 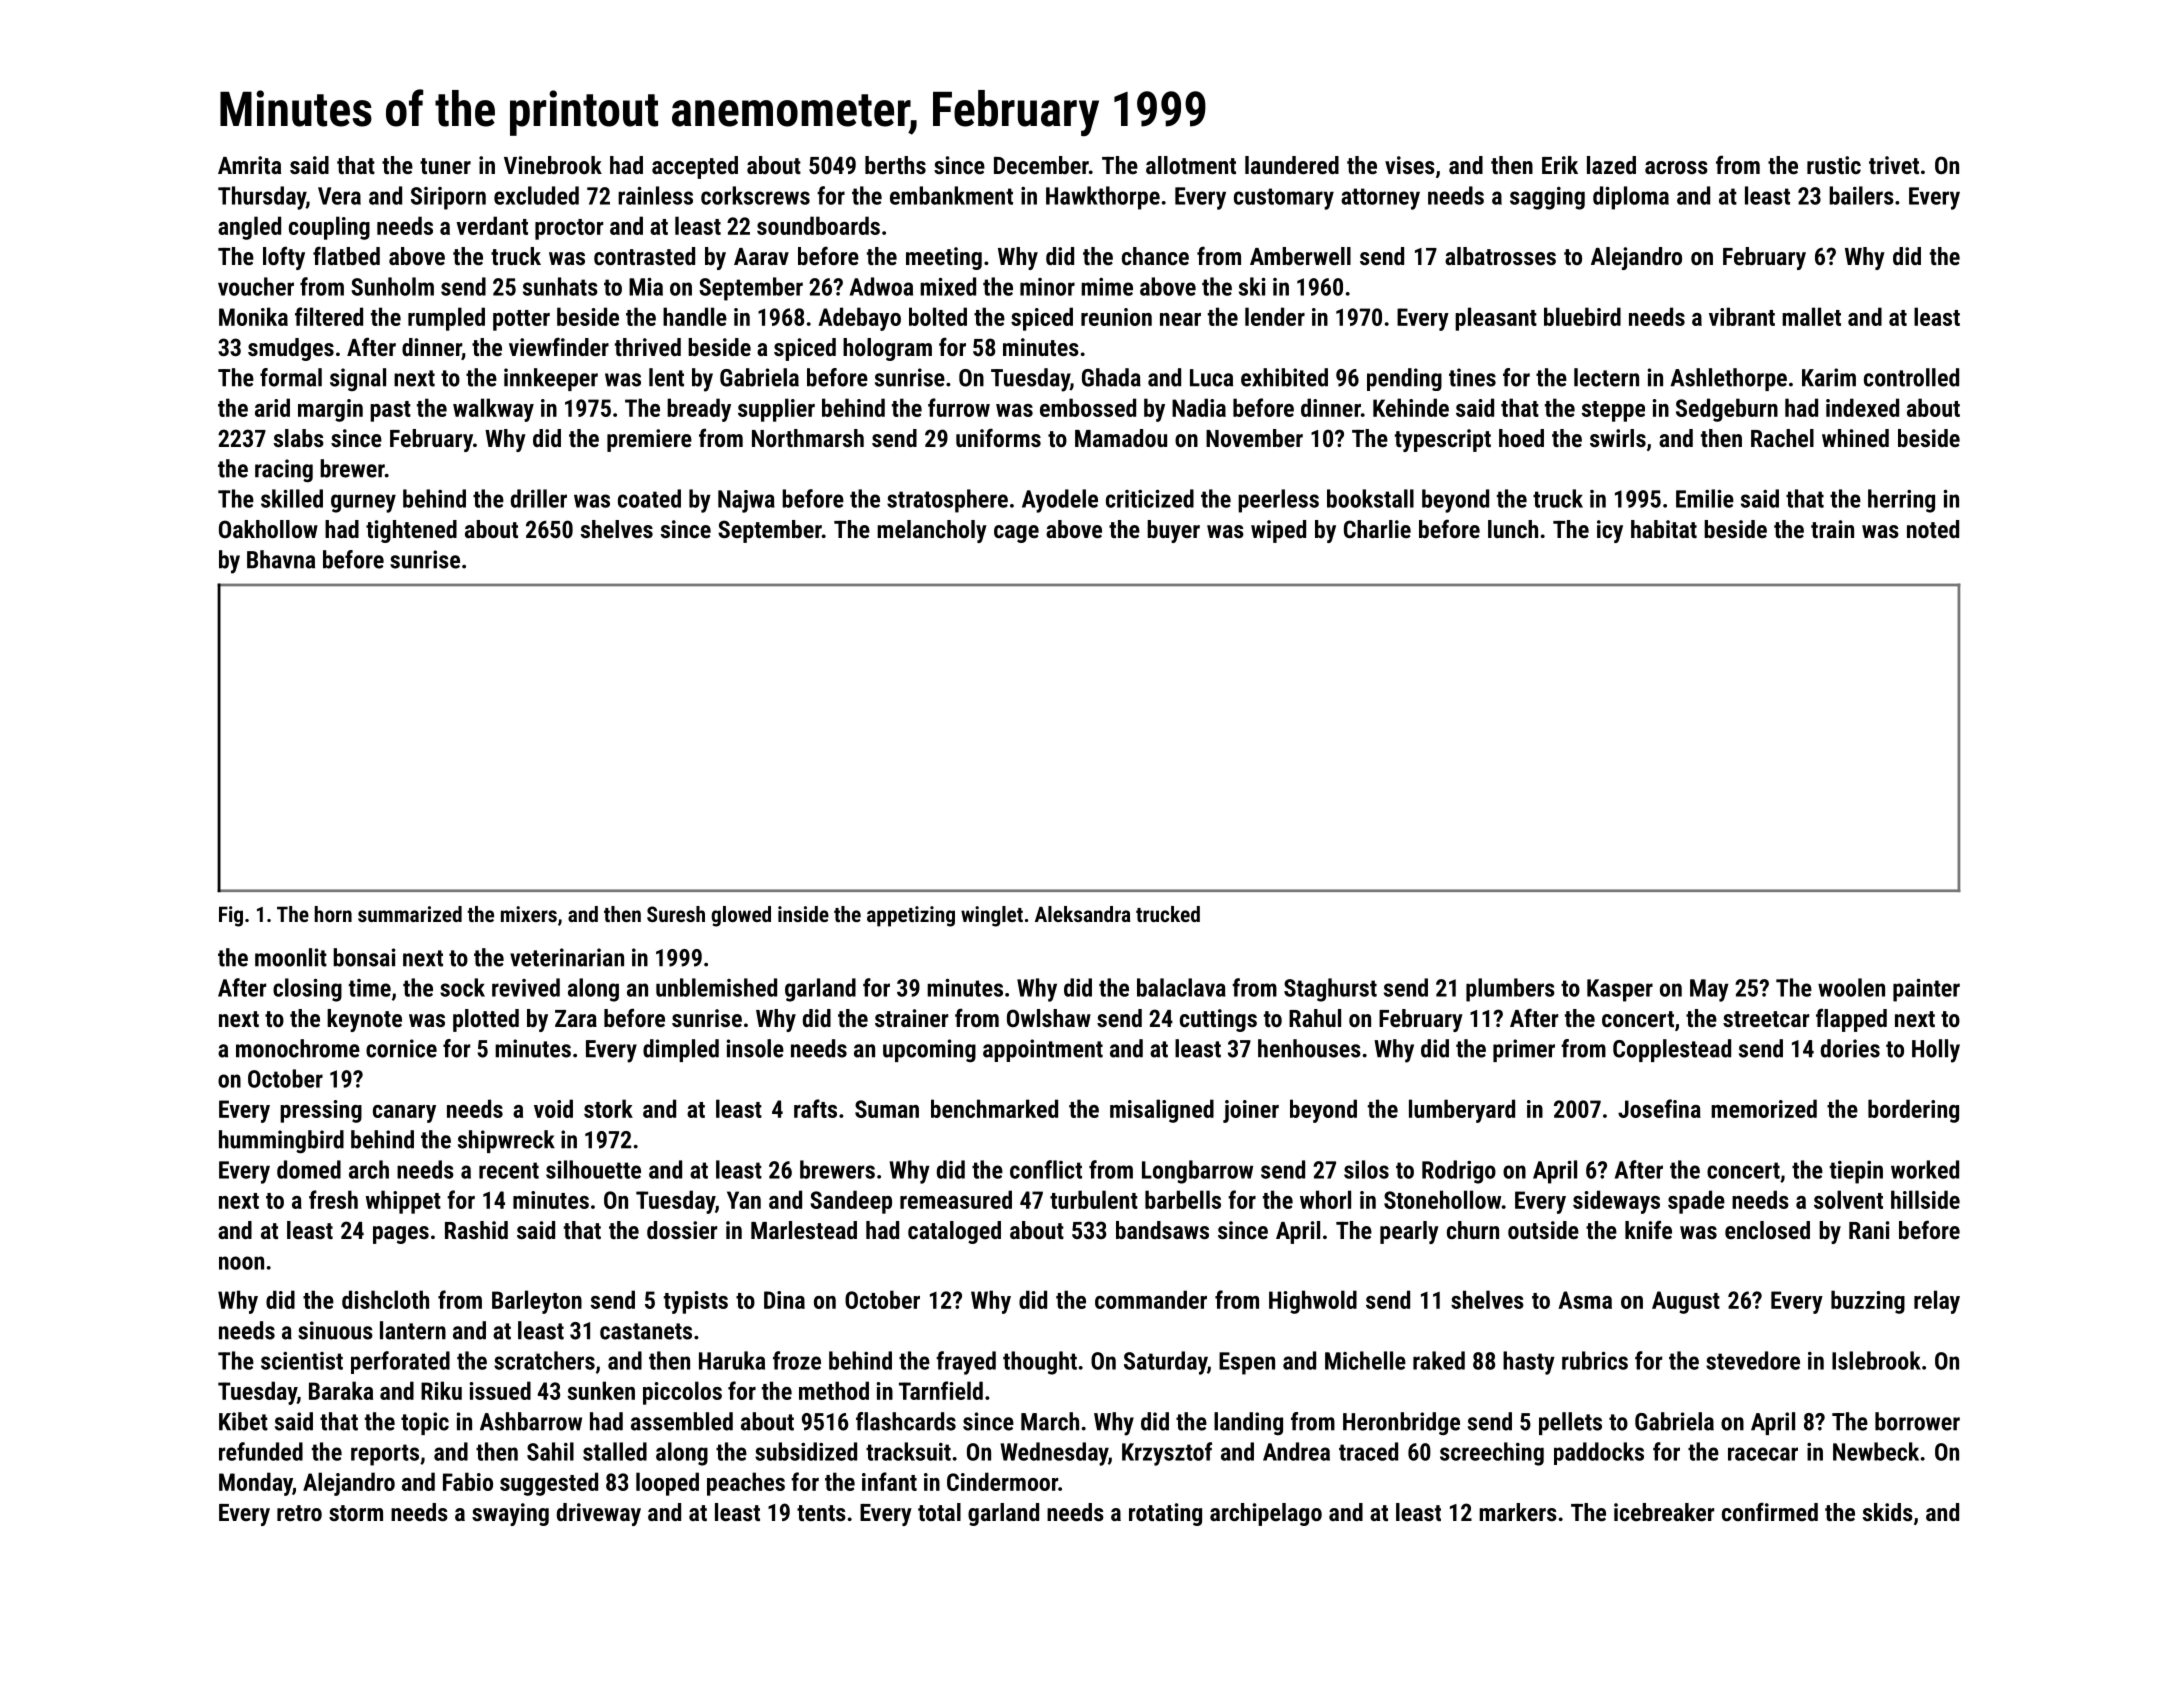 What do you see at coordinates (411, 531) in the screenshot?
I see `tightened` at bounding box center [411, 531].
